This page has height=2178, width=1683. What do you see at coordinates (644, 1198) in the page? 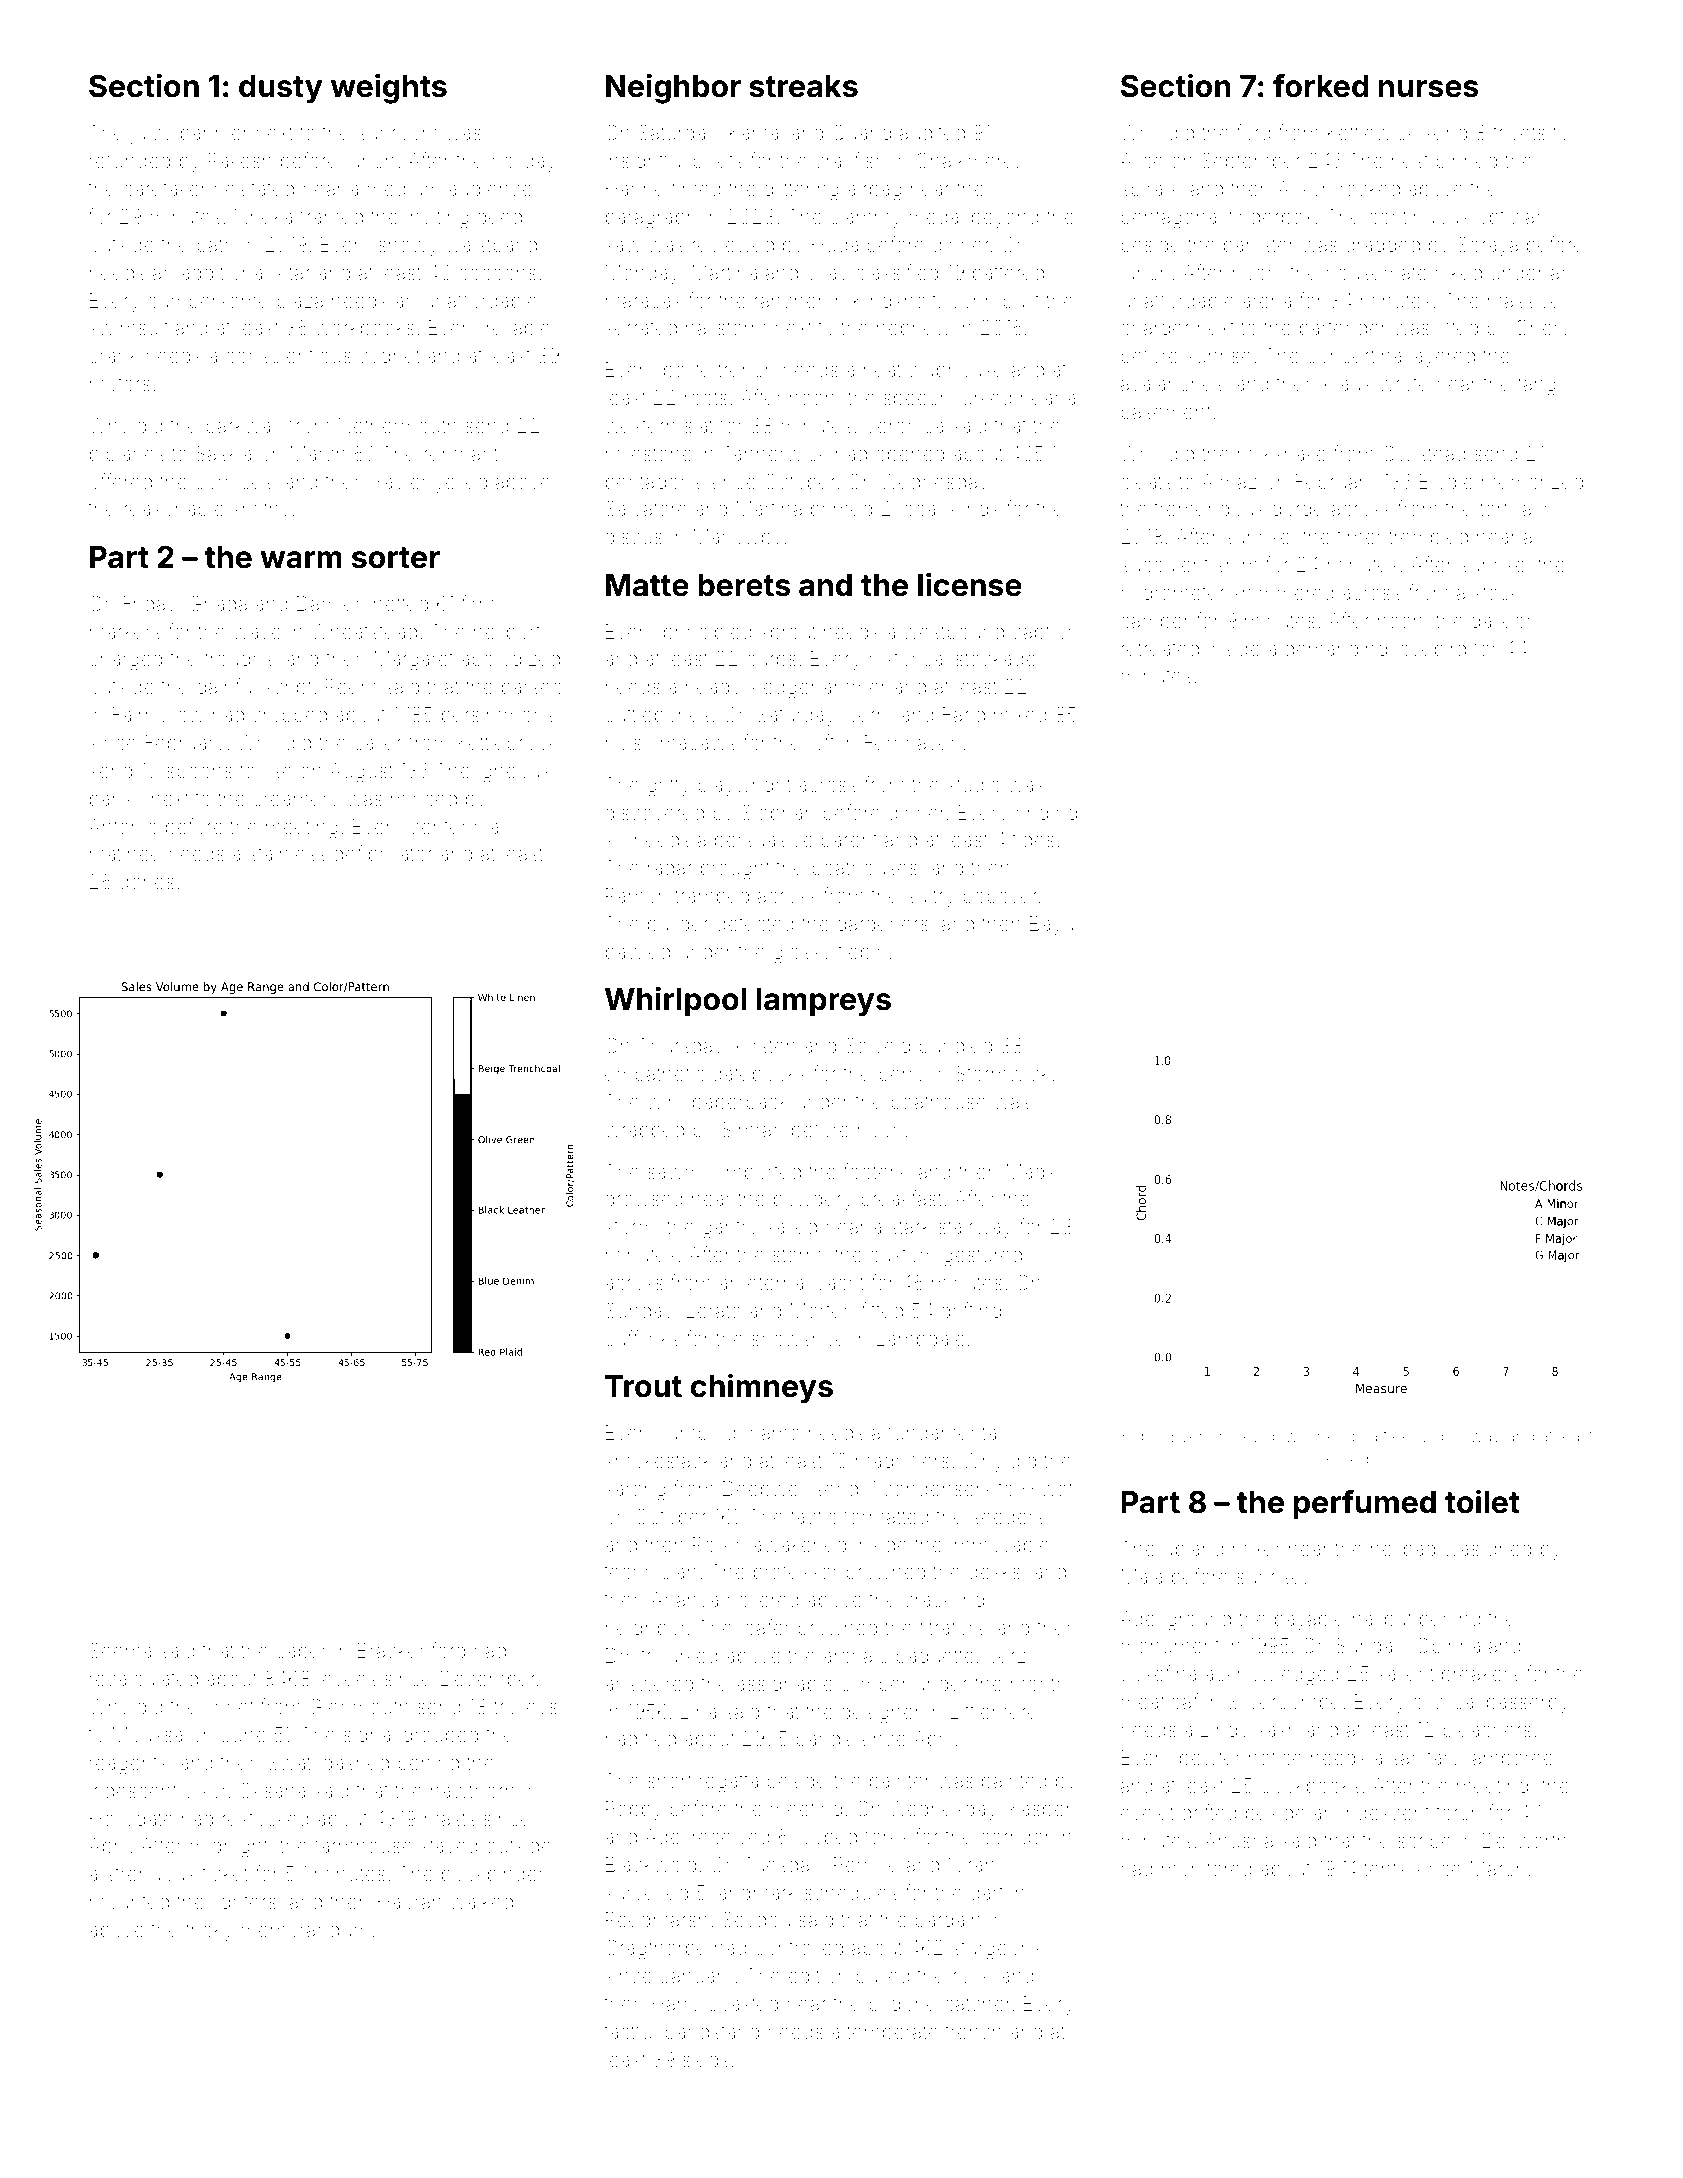
I see `drowsed` at bounding box center [644, 1198].
